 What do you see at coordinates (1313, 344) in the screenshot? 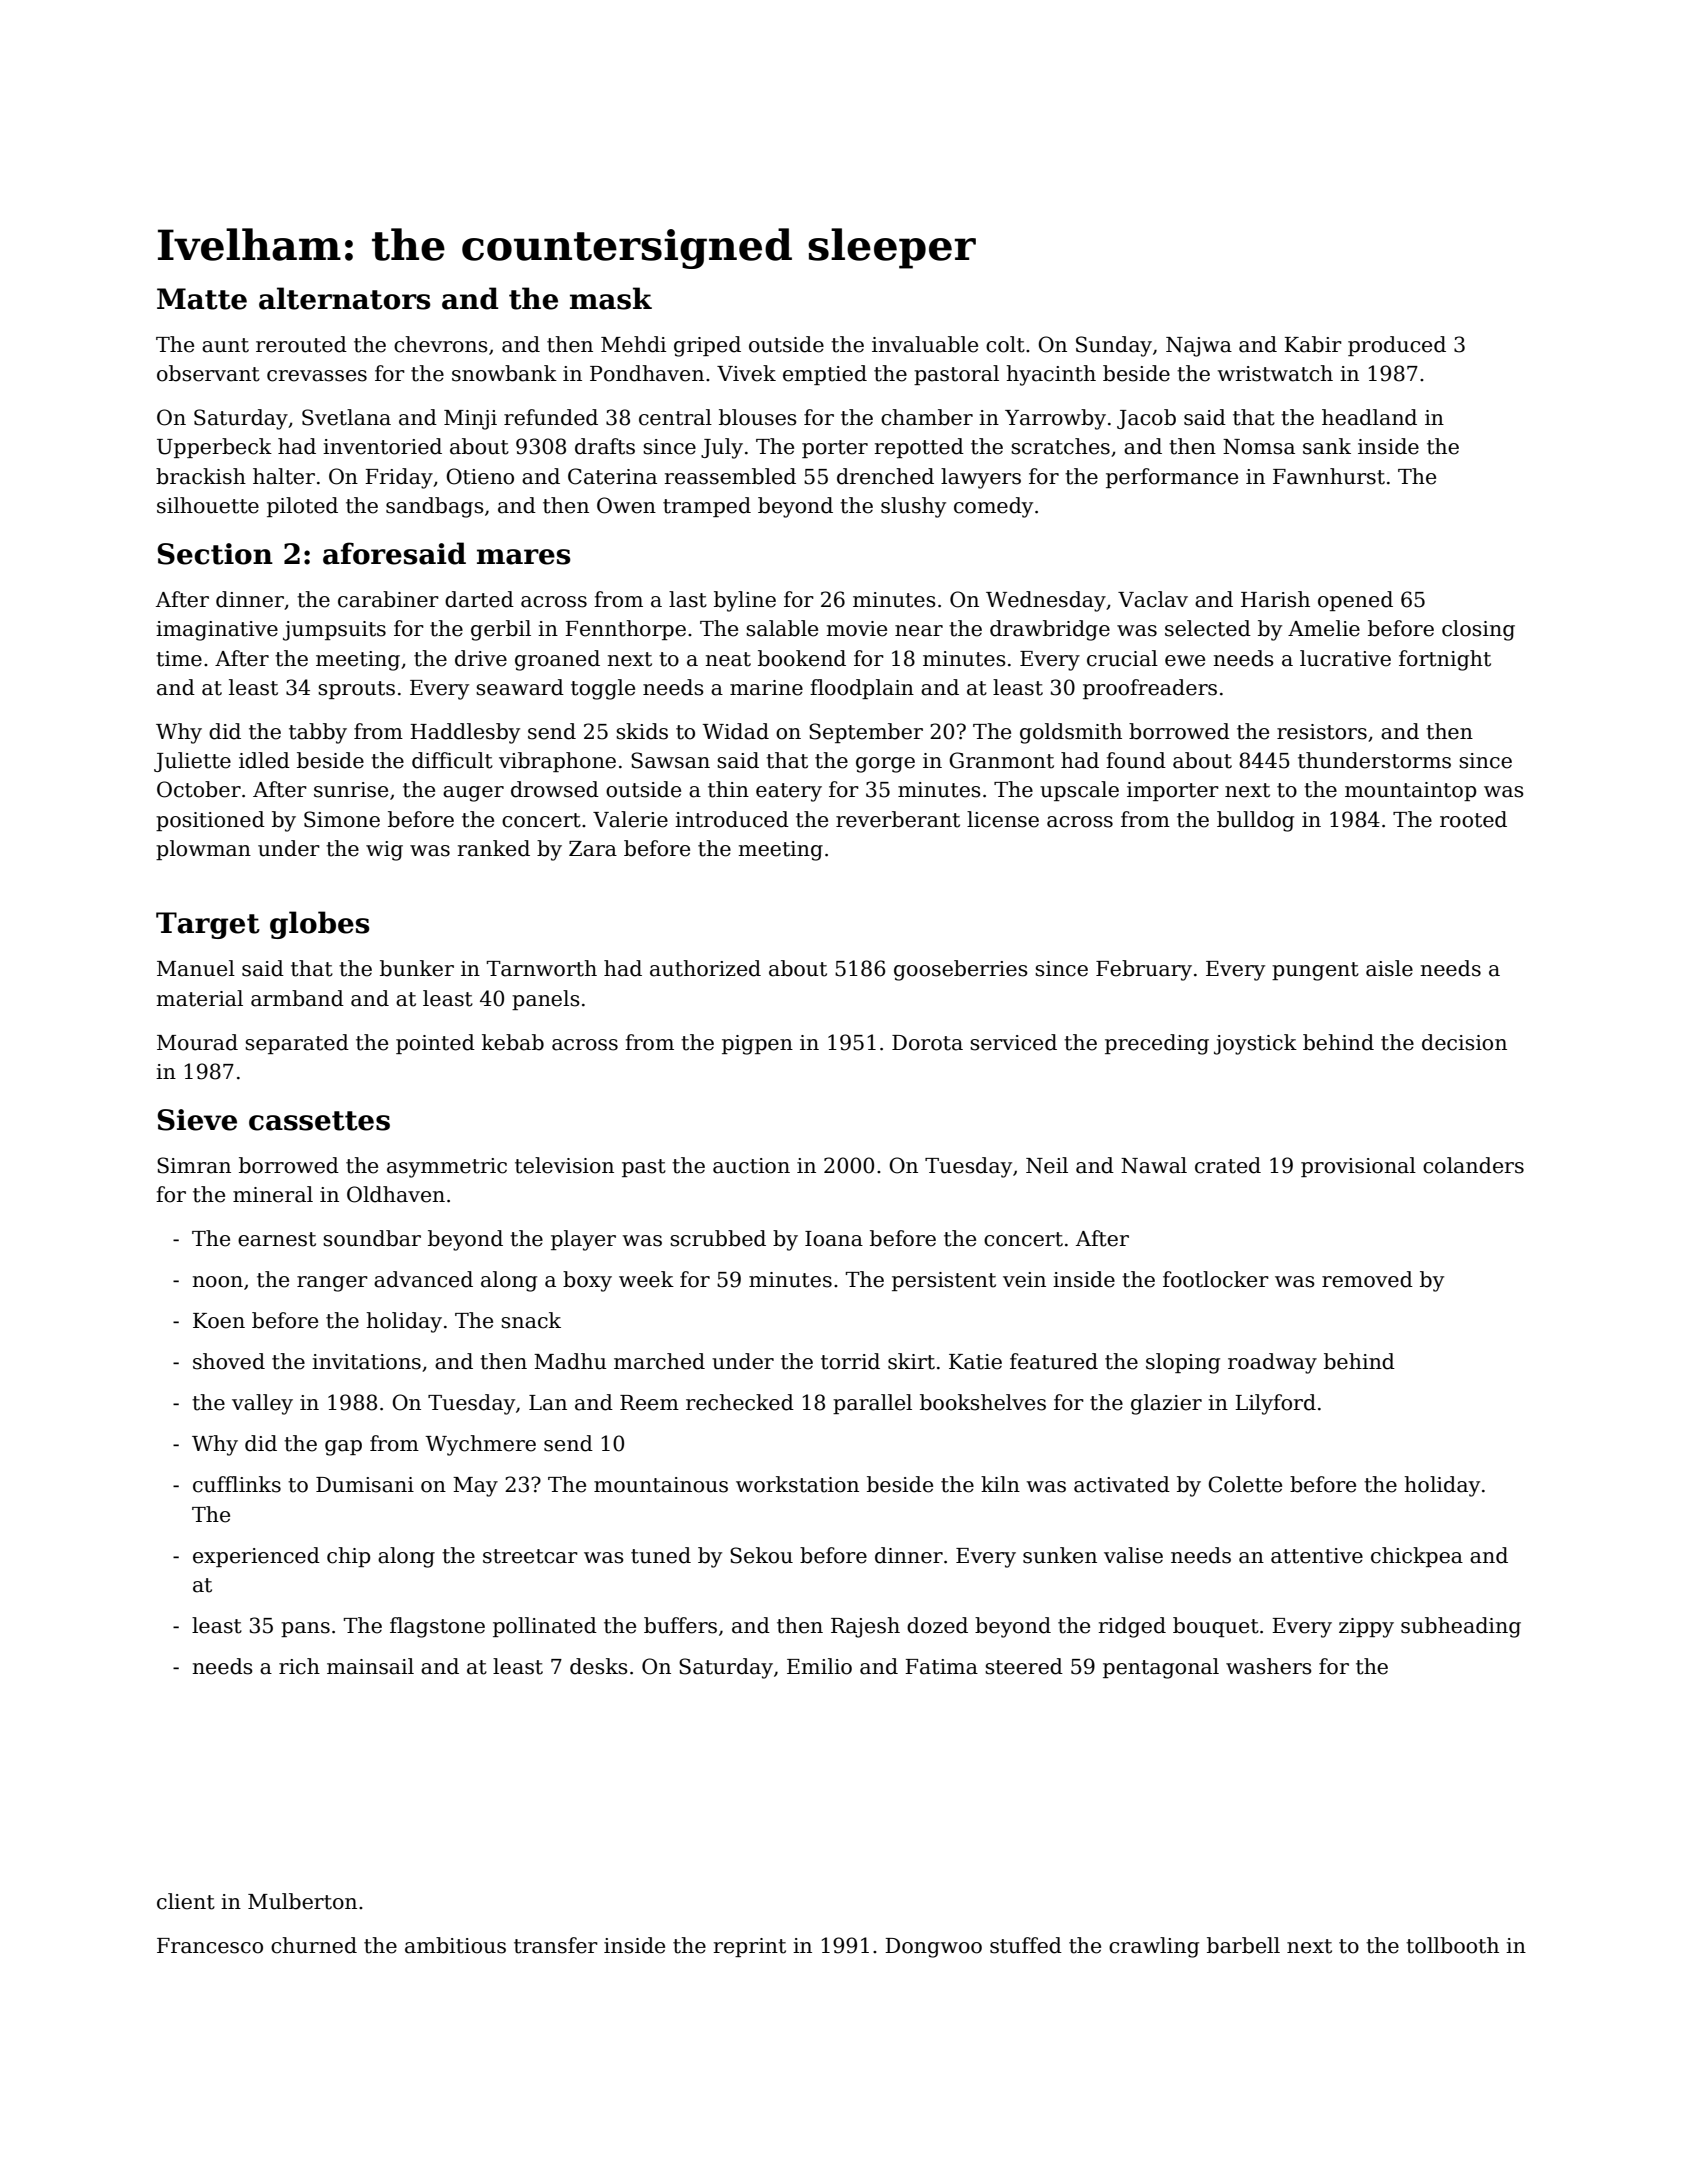
I see `Kabir` at bounding box center [1313, 344].
